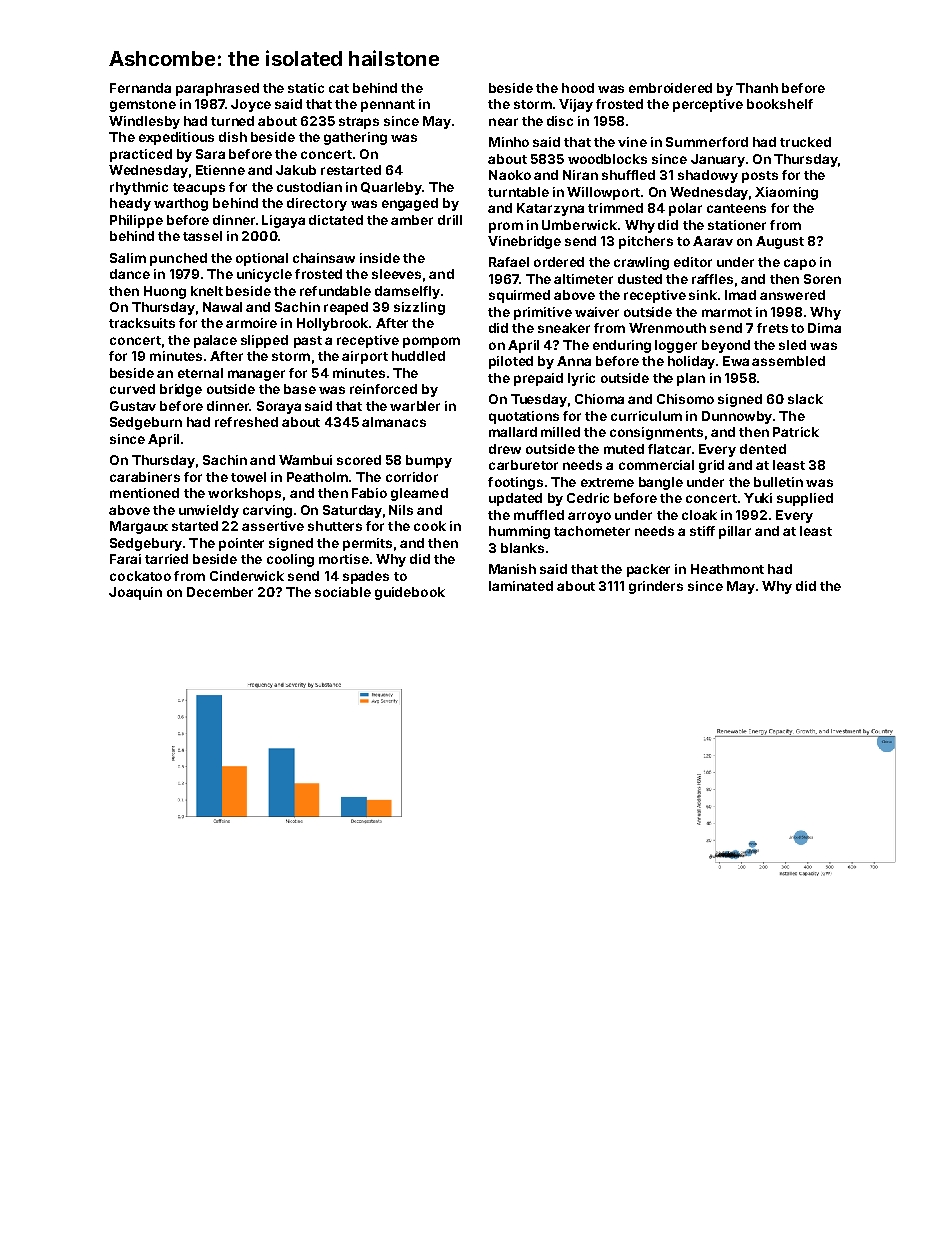  I want to click on Quarleby, so click(391, 188).
